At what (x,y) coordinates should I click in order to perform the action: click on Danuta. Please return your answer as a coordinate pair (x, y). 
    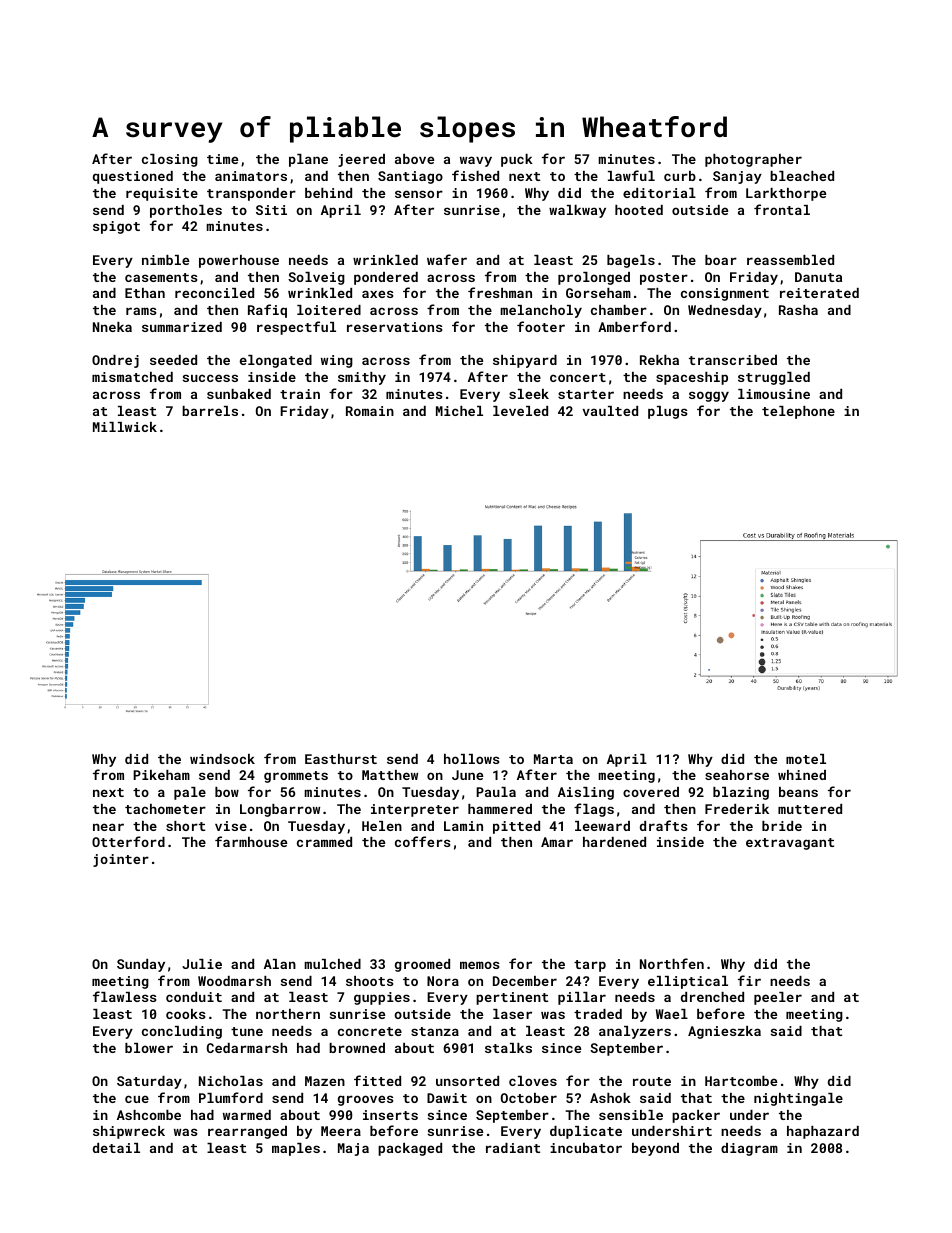
    Looking at the image, I should click on (818, 277).
